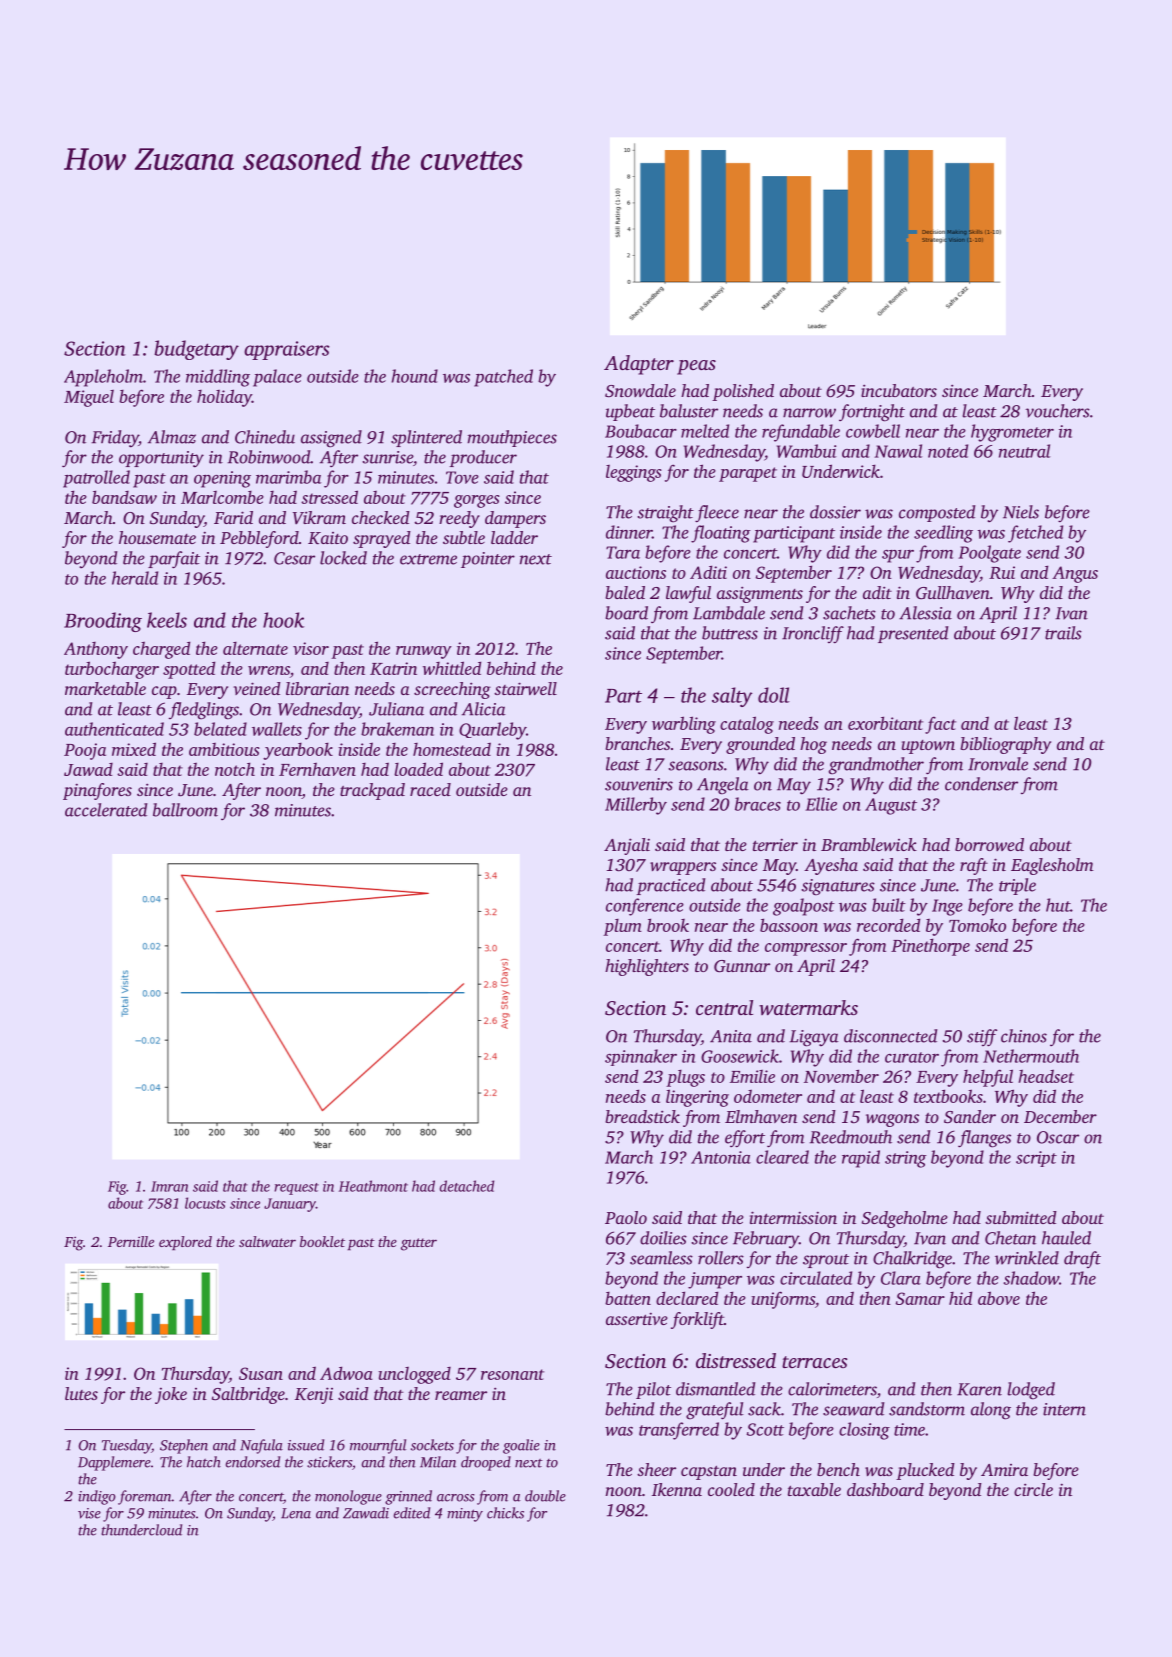 Image resolution: width=1172 pixels, height=1657 pixels. I want to click on cooled, so click(731, 1489).
